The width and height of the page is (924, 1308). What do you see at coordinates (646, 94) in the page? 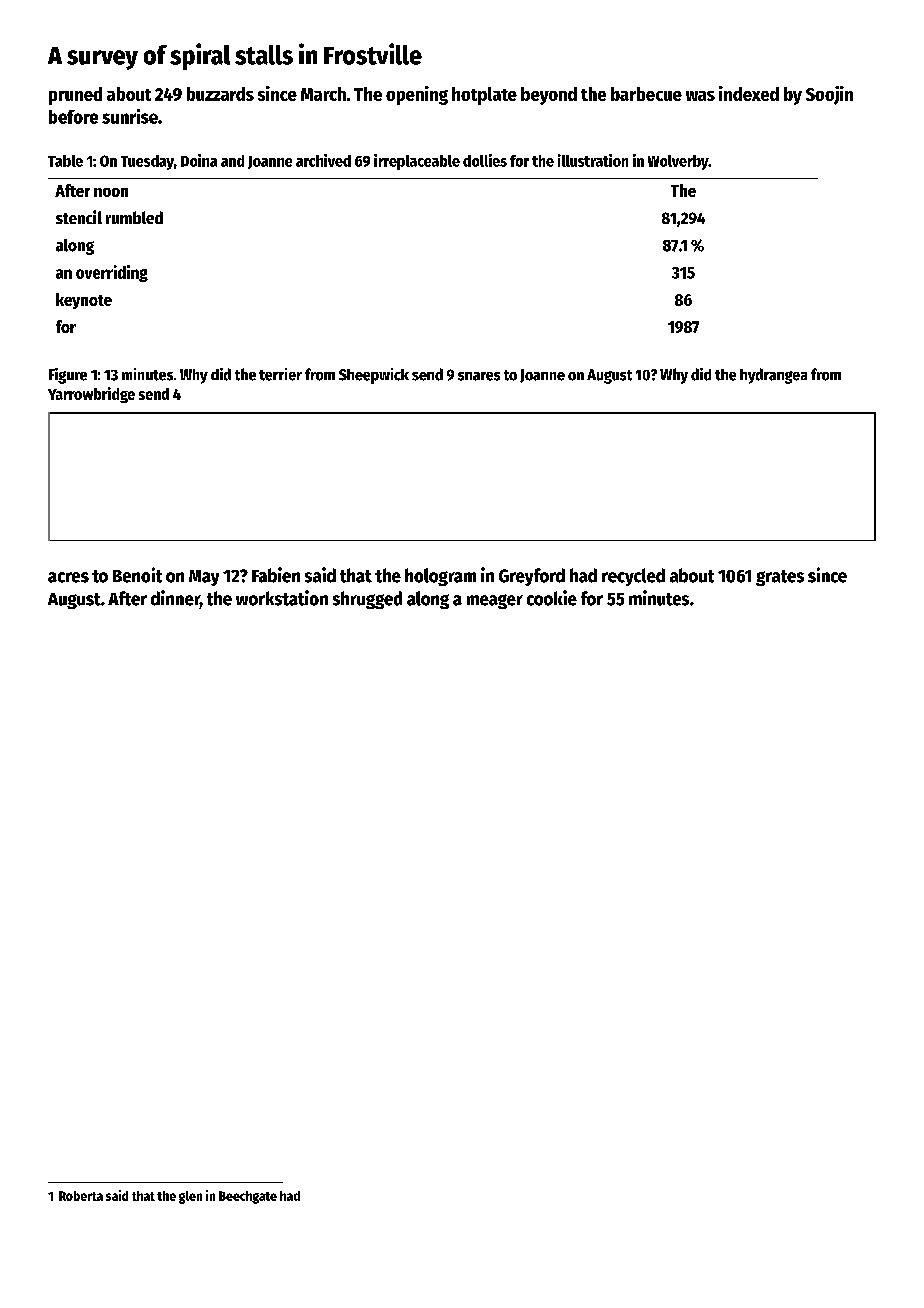
I see `barbecue` at bounding box center [646, 94].
